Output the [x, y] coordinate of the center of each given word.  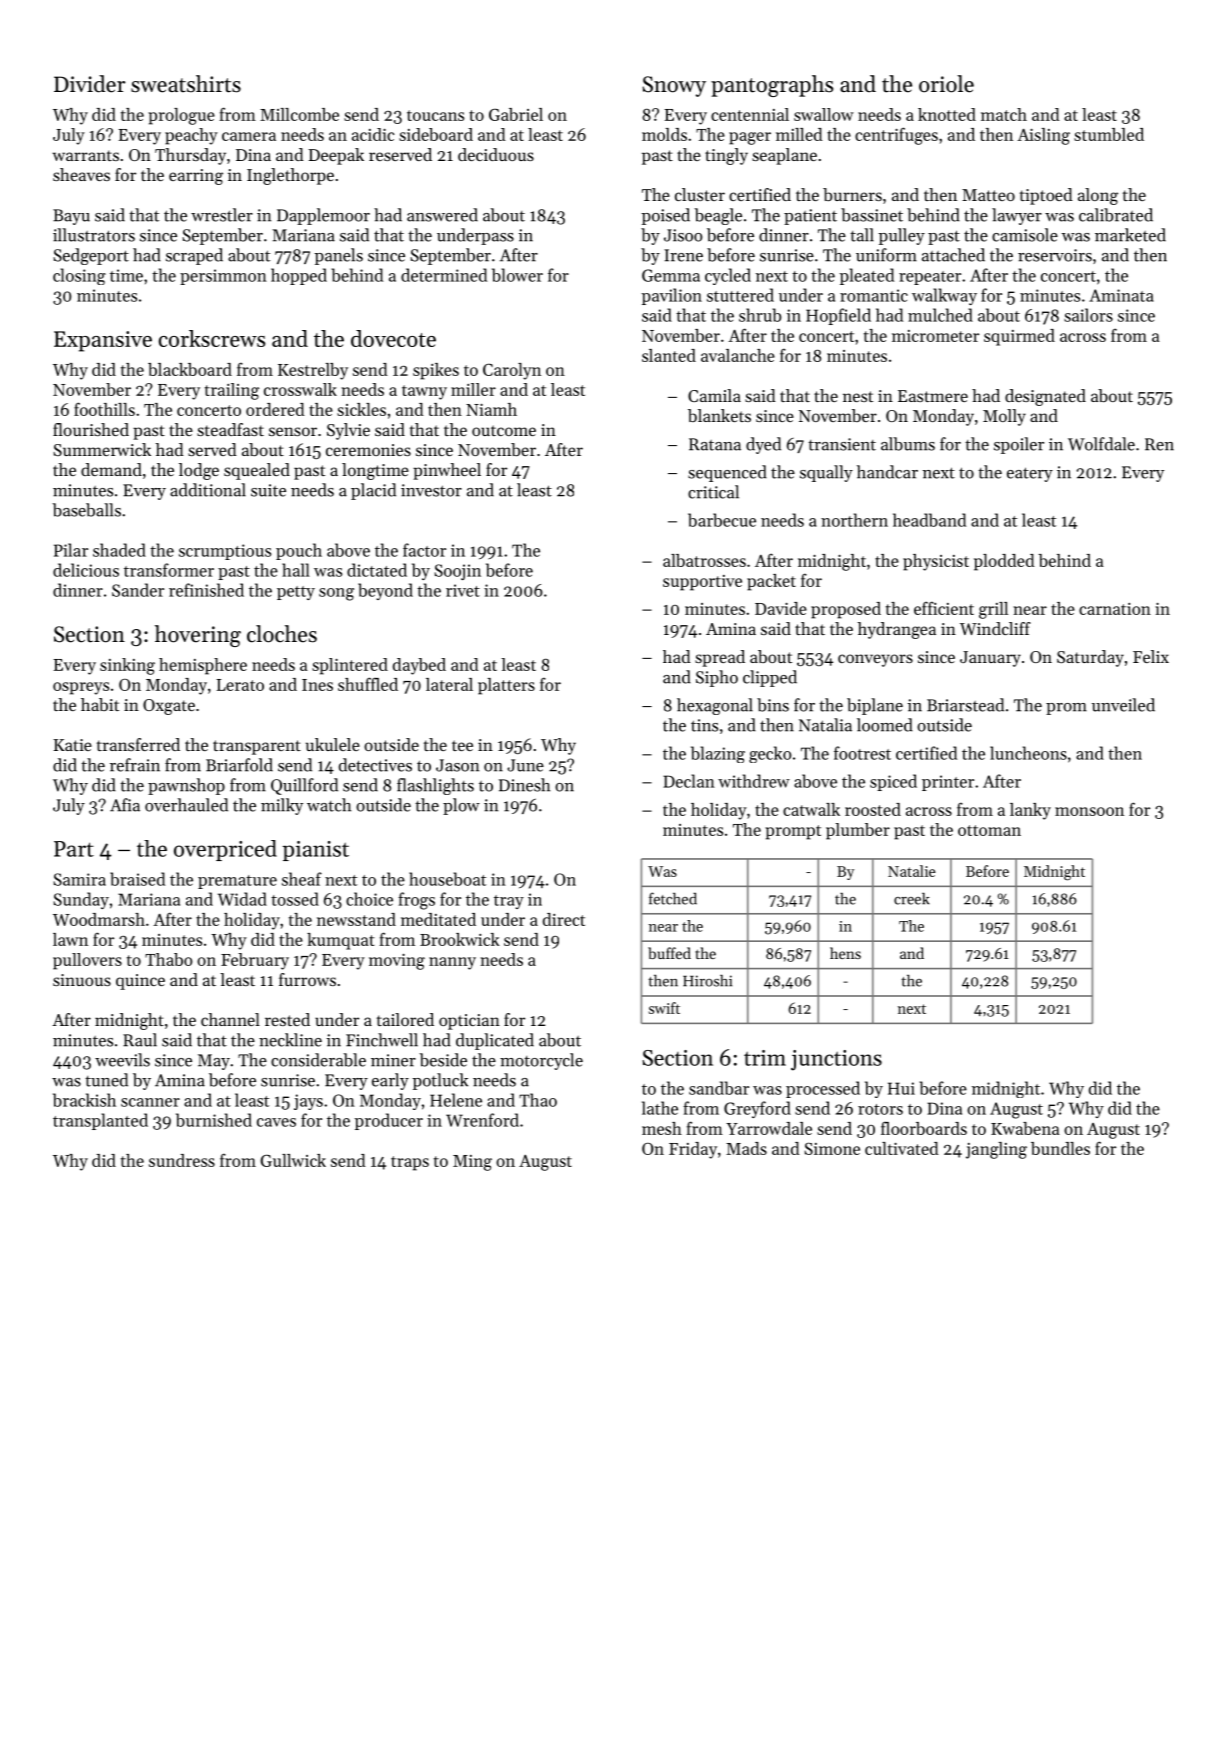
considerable [318, 1060]
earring [196, 177]
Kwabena [1025, 1128]
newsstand [356, 919]
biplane [875, 706]
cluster [700, 194]
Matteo [988, 195]
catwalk [811, 809]
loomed [885, 725]
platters [506, 686]
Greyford [757, 1109]
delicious [86, 570]
